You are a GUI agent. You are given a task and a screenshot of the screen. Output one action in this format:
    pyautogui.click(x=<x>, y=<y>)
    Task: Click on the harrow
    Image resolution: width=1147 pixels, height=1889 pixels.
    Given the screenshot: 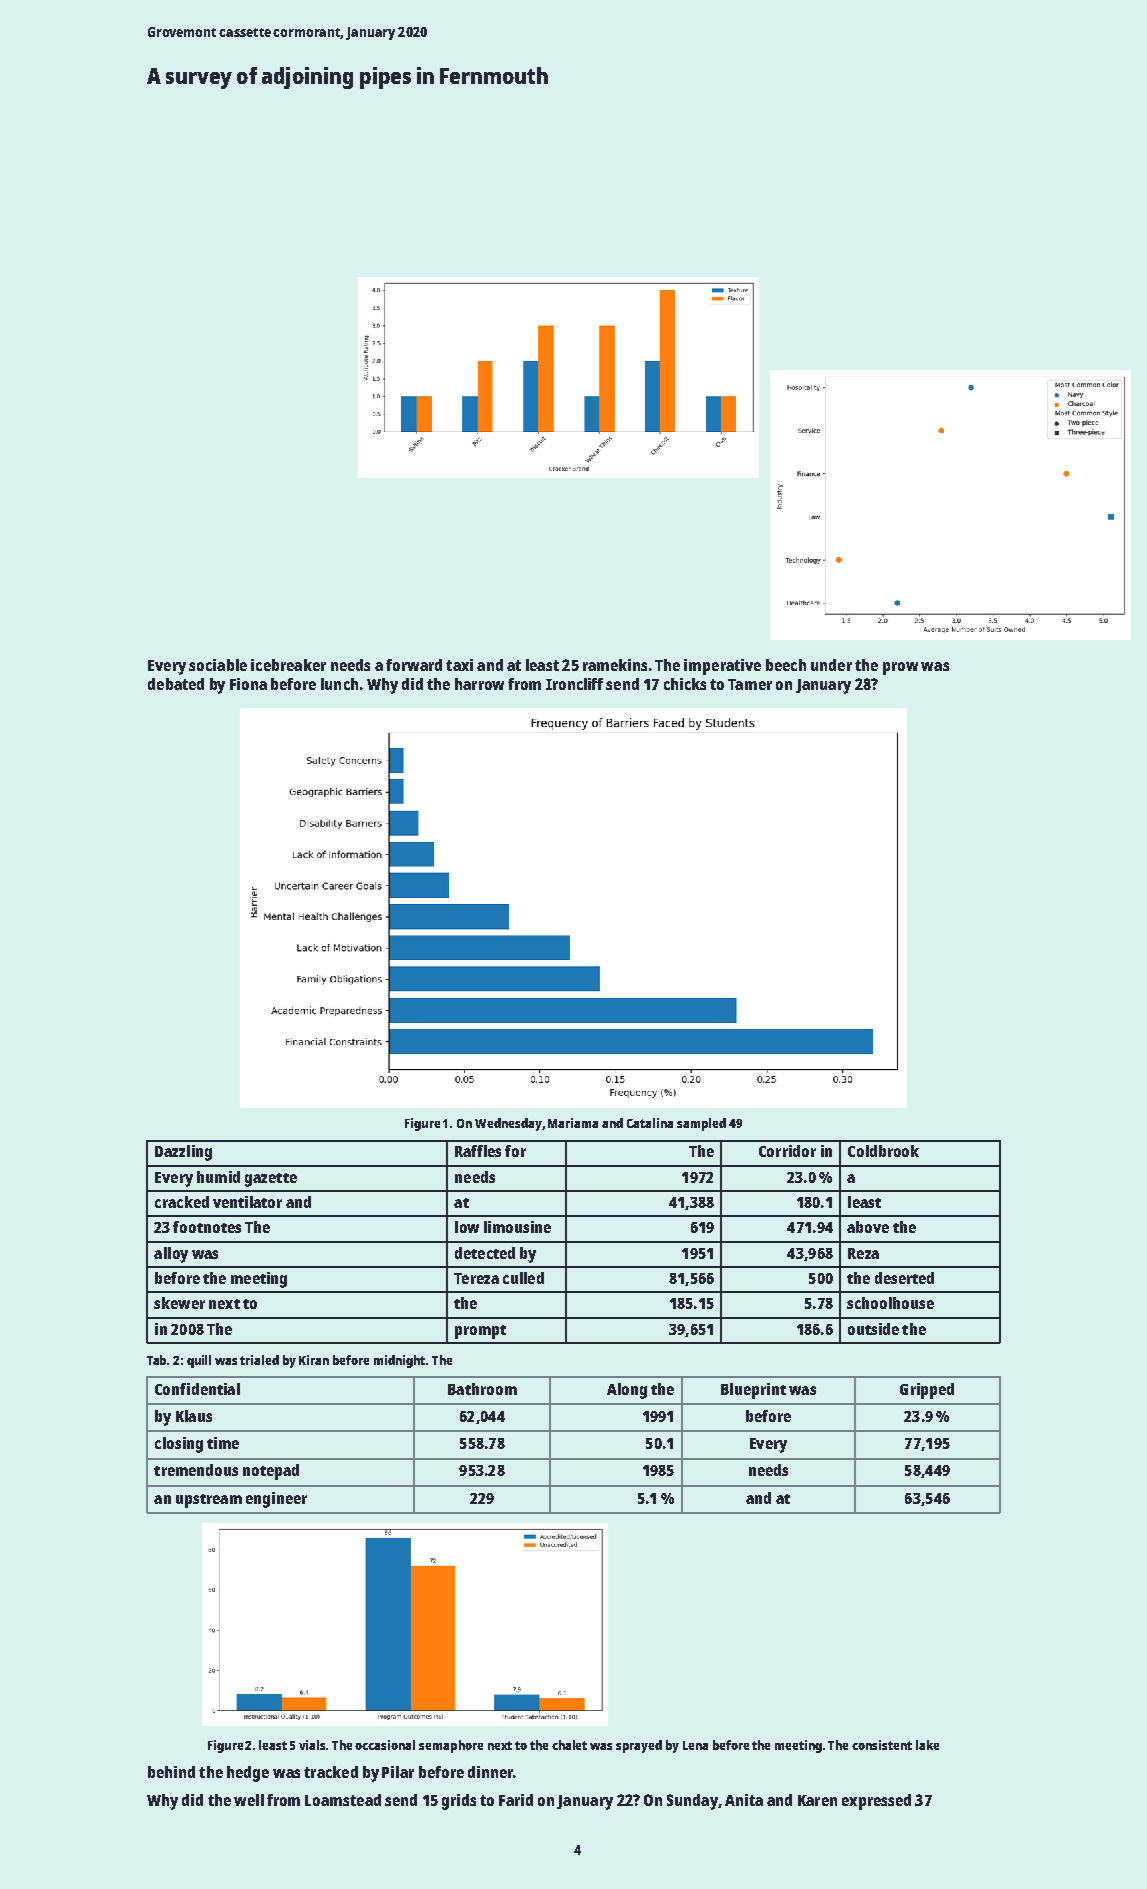 What is the action you would take?
    pyautogui.click(x=479, y=684)
